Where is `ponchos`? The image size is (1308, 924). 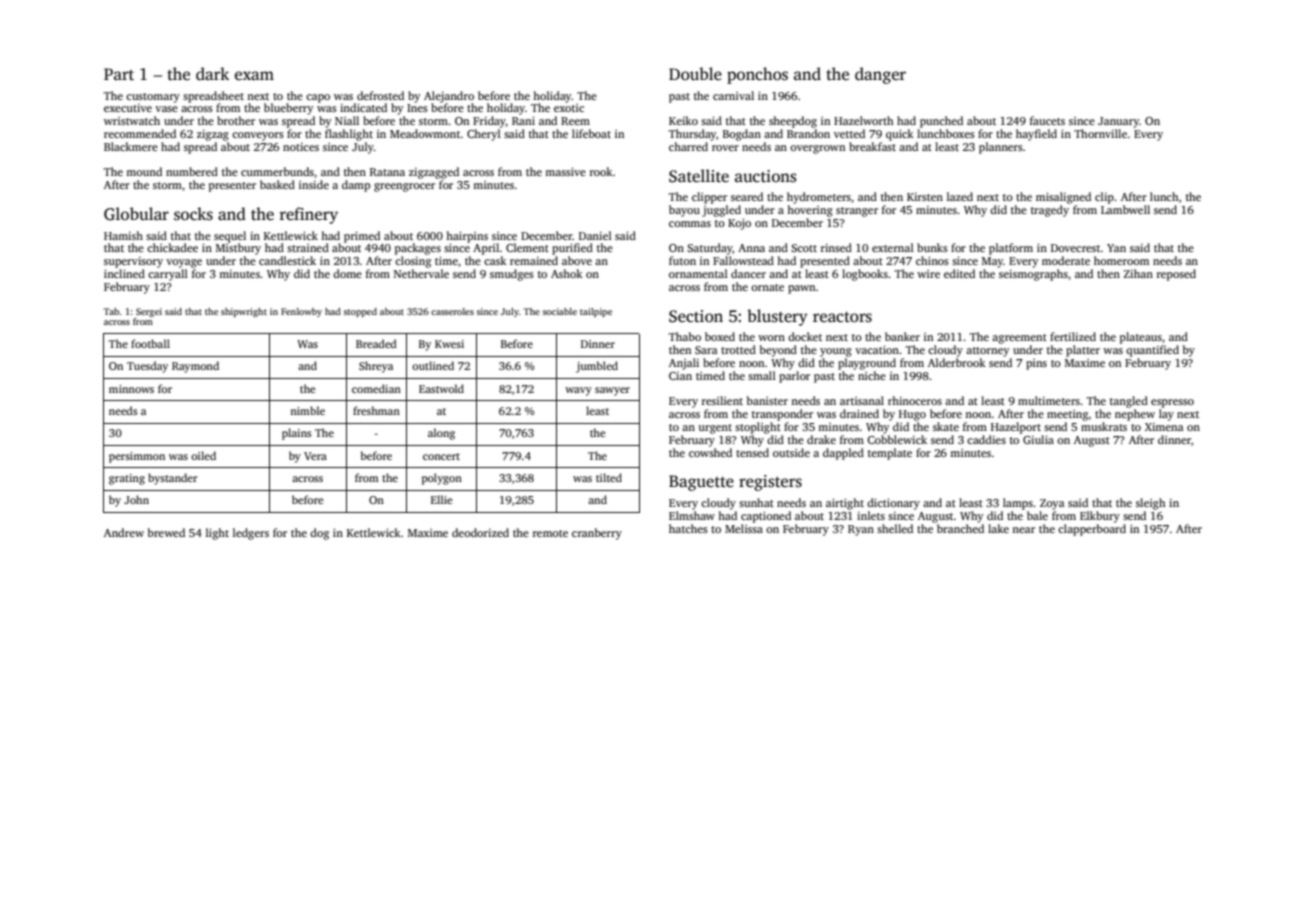 ponchos is located at coordinates (757, 75).
